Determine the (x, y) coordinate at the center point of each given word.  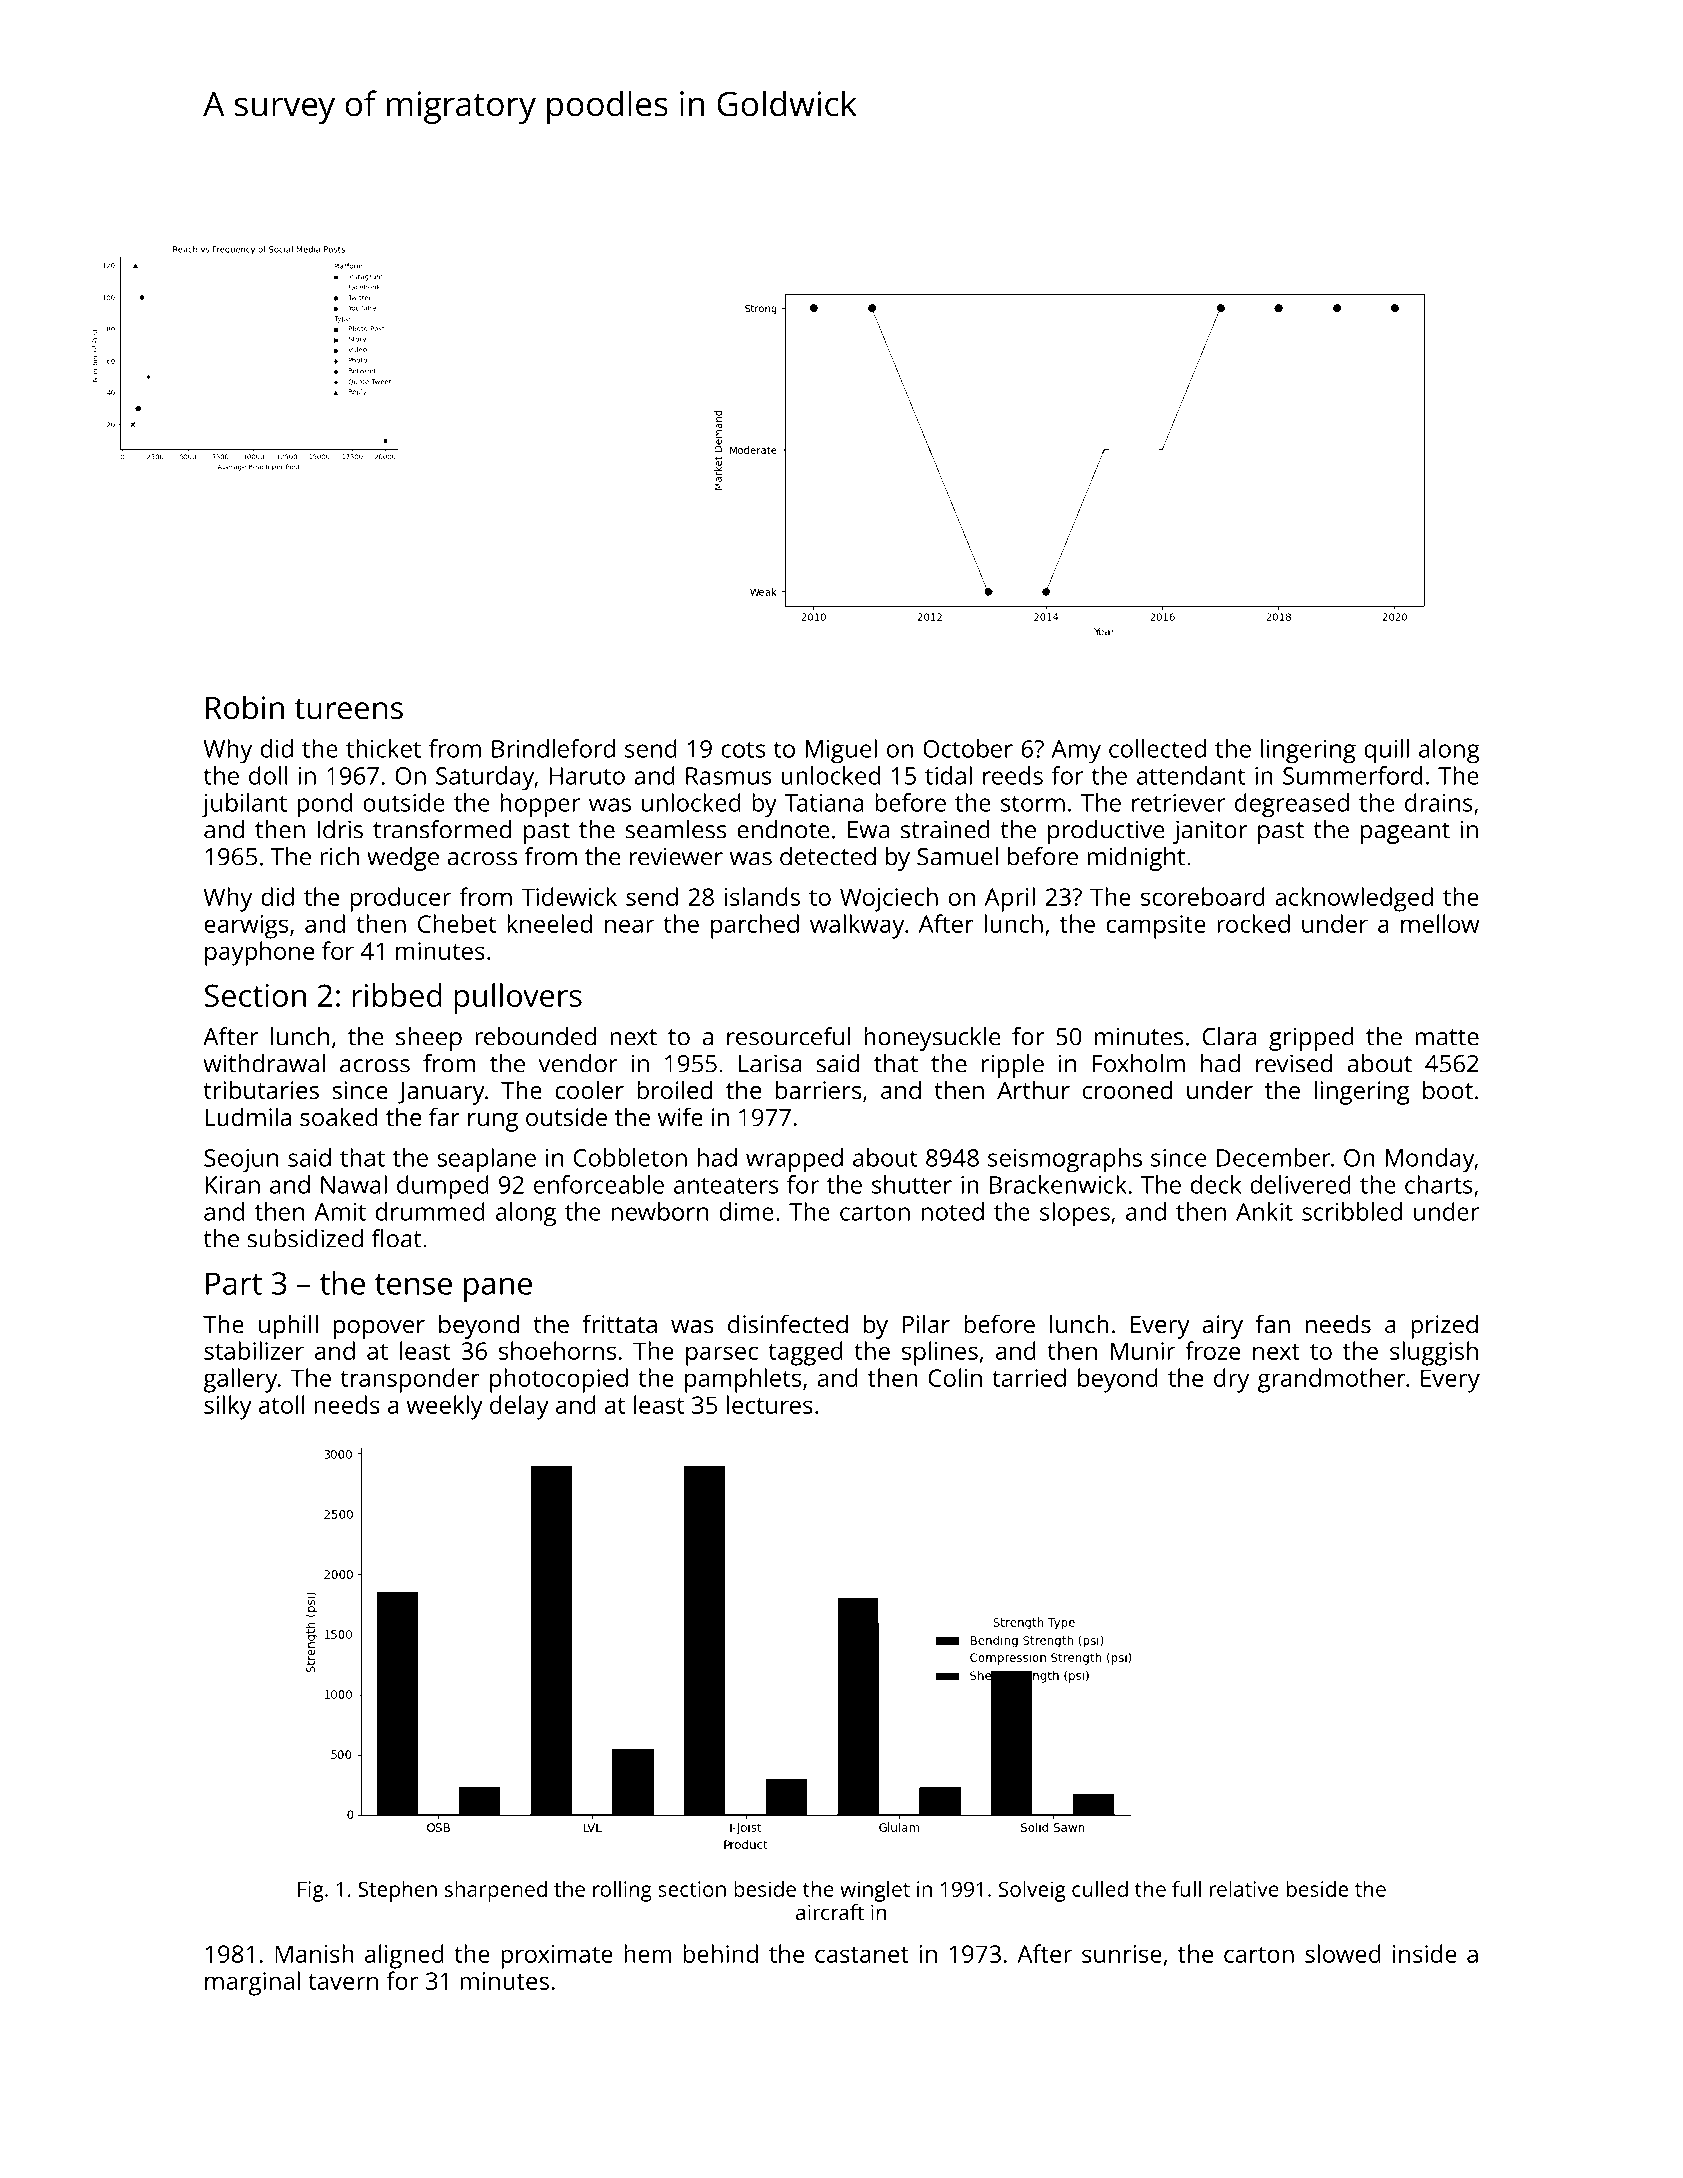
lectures (770, 1404)
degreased (1292, 805)
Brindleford (553, 748)
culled (1100, 1889)
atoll (282, 1404)
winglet (875, 1891)
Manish (314, 1953)
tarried (1029, 1377)
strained (945, 829)
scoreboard (1203, 896)
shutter (912, 1184)
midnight (1136, 859)
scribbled (1352, 1211)
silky (228, 1407)
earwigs (246, 927)
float (396, 1238)
